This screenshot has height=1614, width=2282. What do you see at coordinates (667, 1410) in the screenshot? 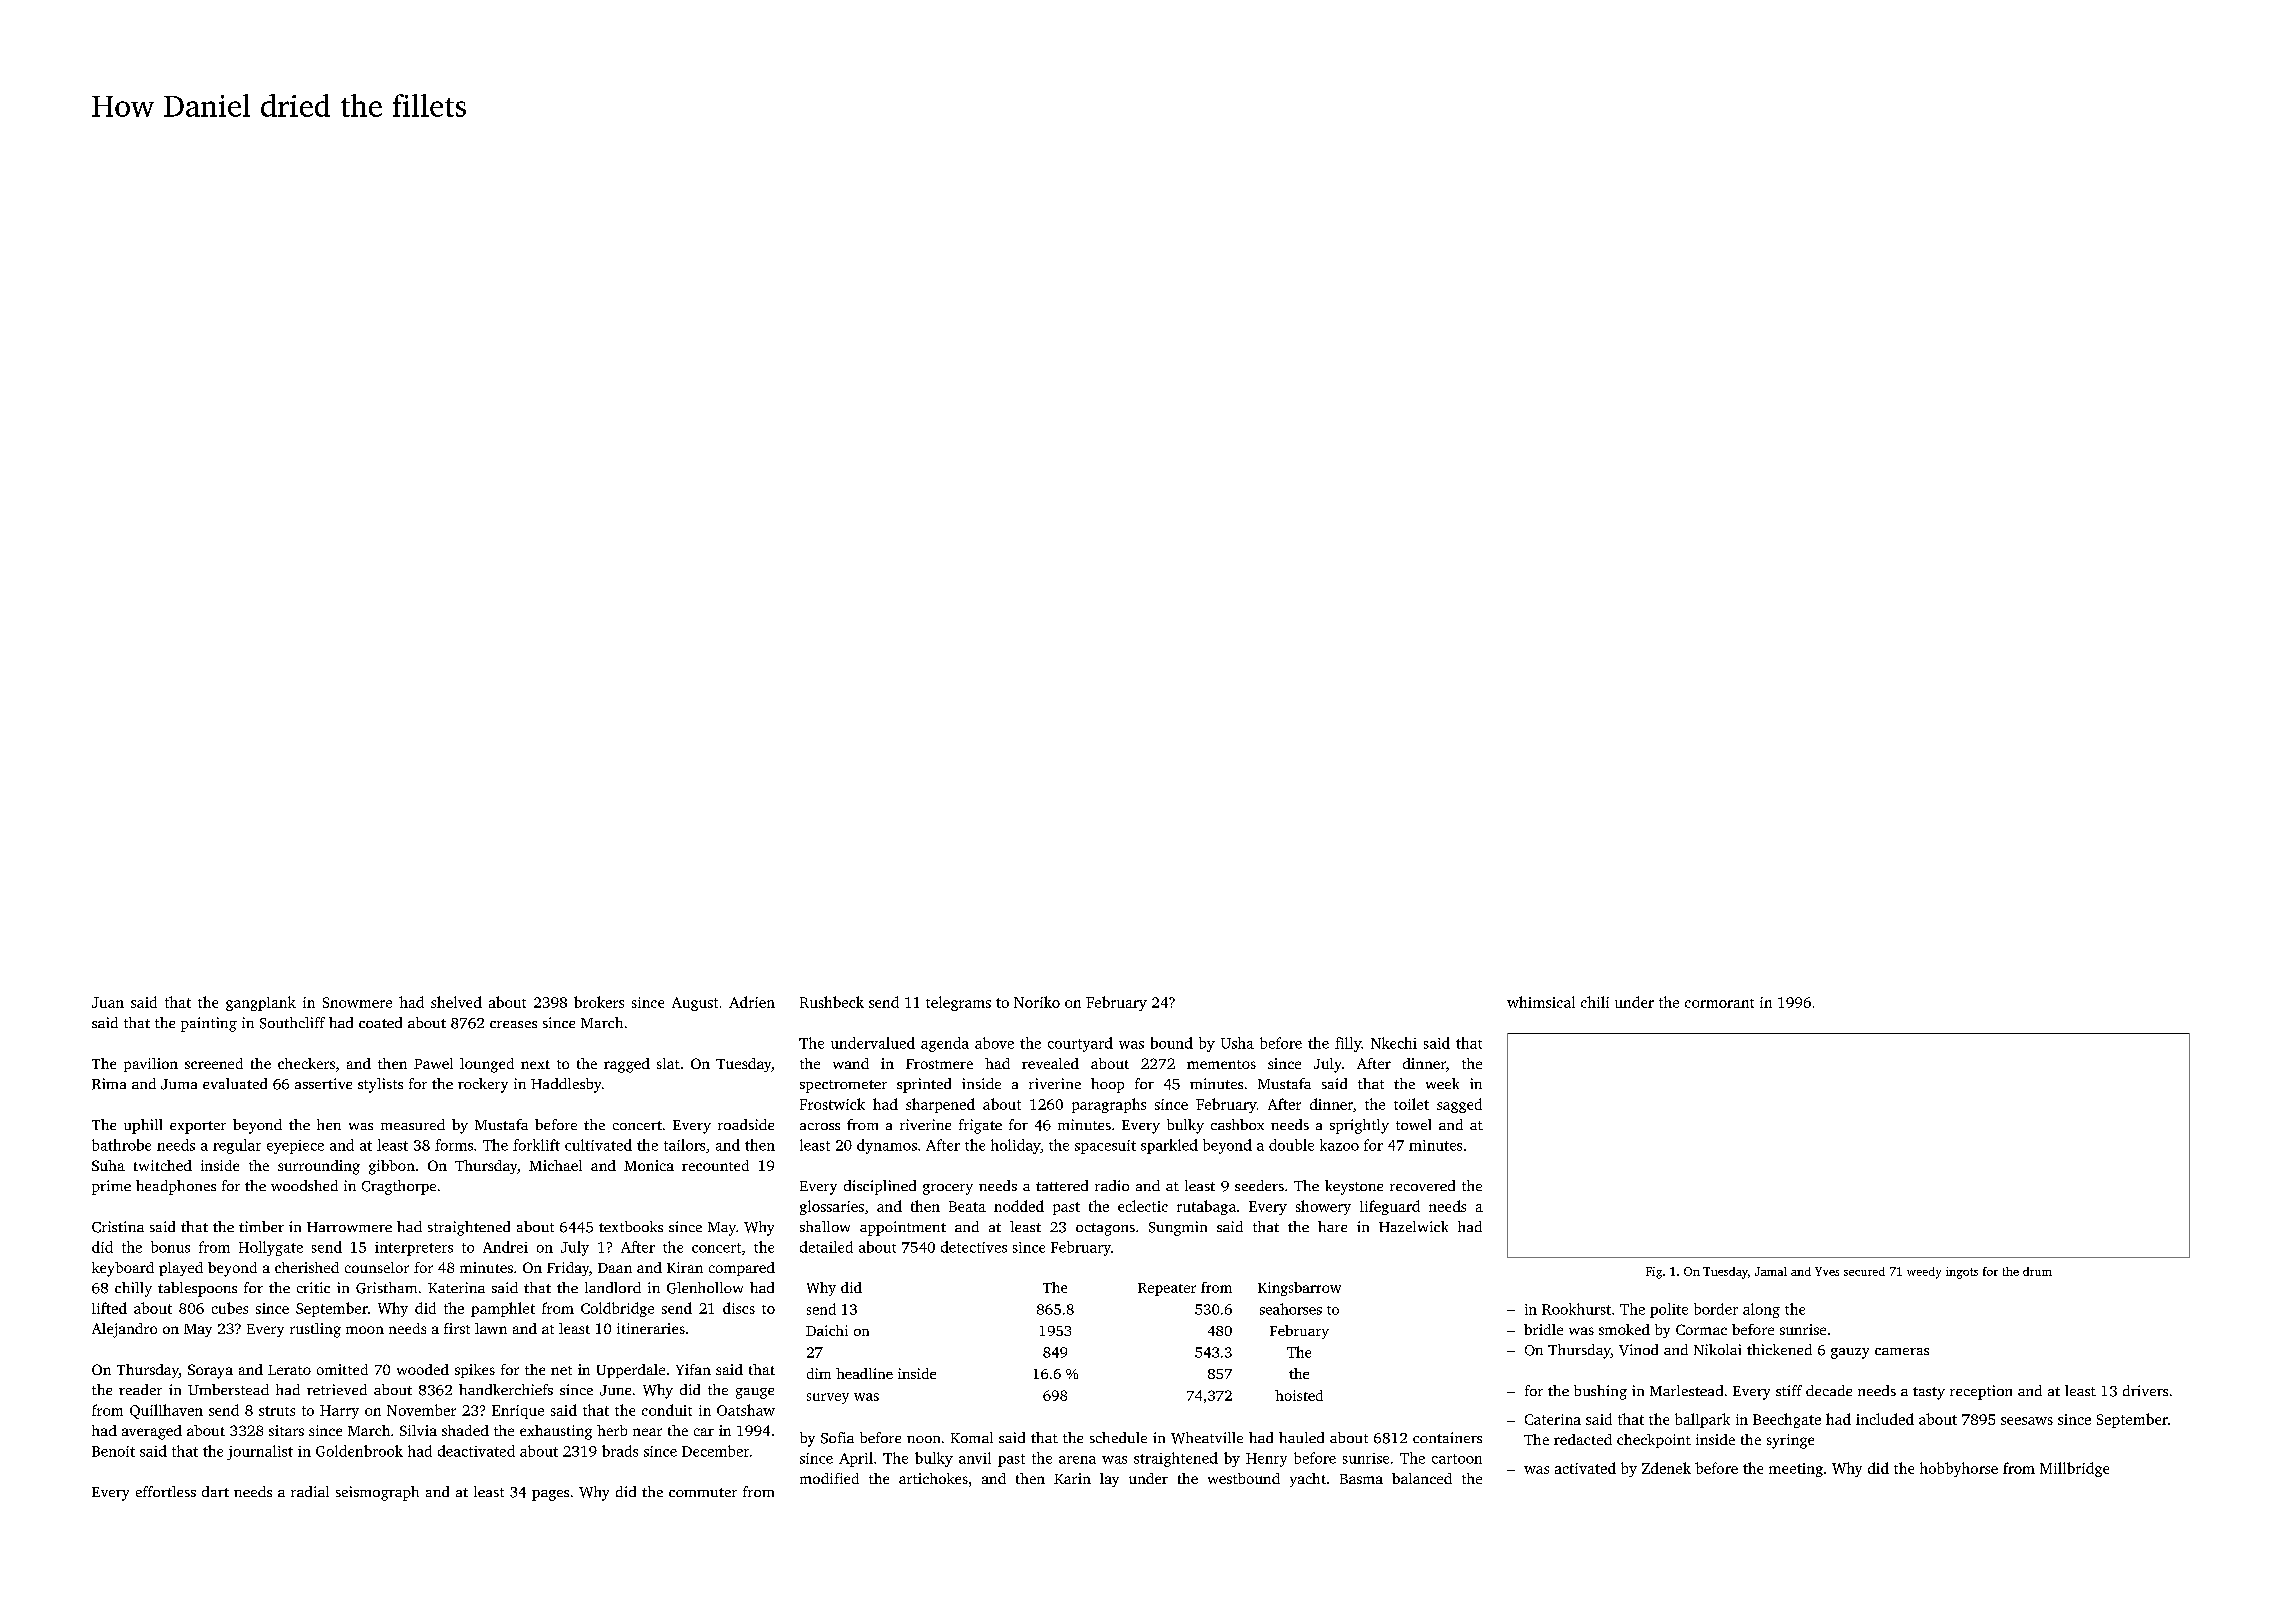
I see `conduit` at bounding box center [667, 1410].
